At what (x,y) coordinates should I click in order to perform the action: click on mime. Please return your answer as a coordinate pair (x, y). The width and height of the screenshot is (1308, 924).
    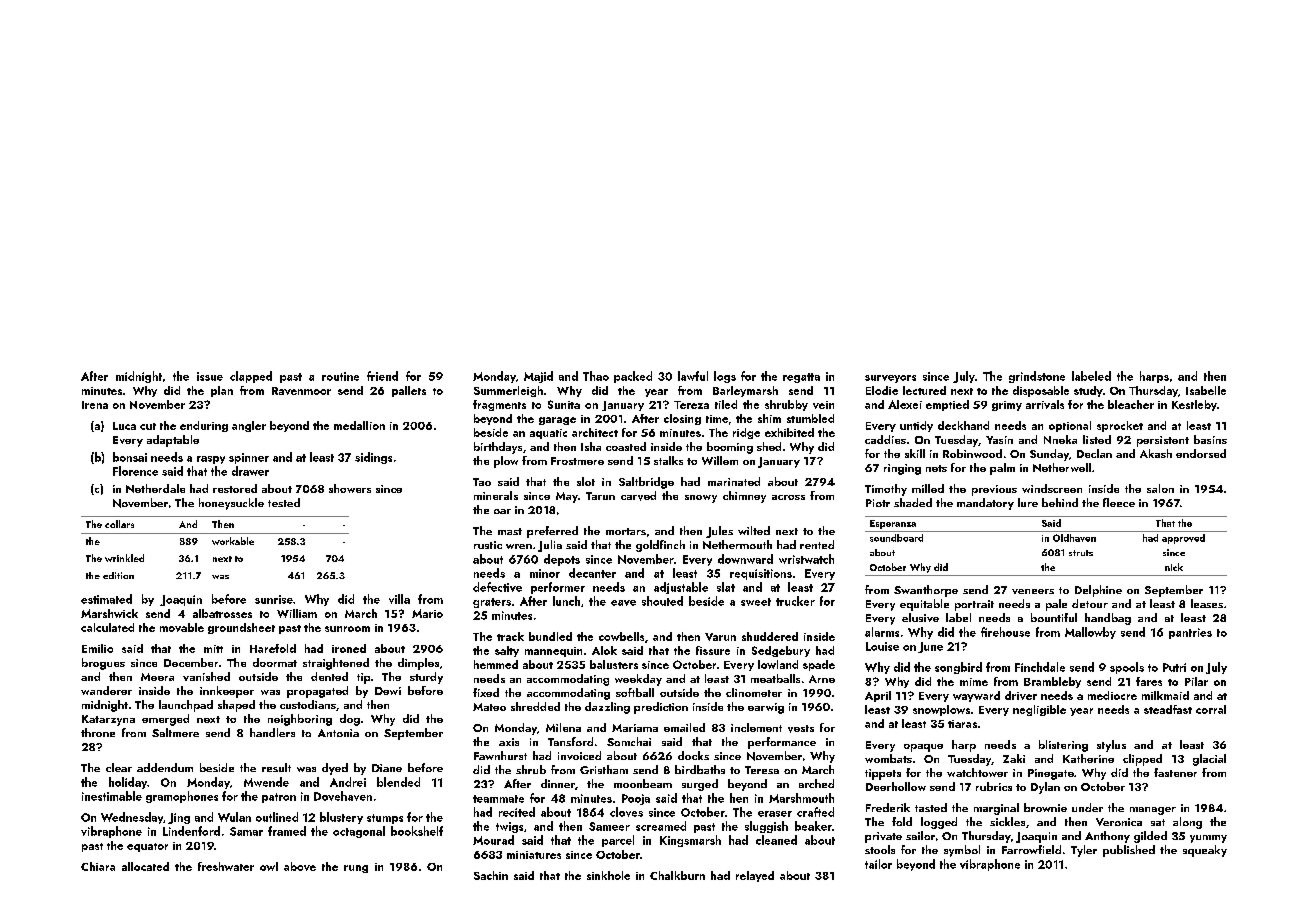
    Looking at the image, I should click on (974, 682).
